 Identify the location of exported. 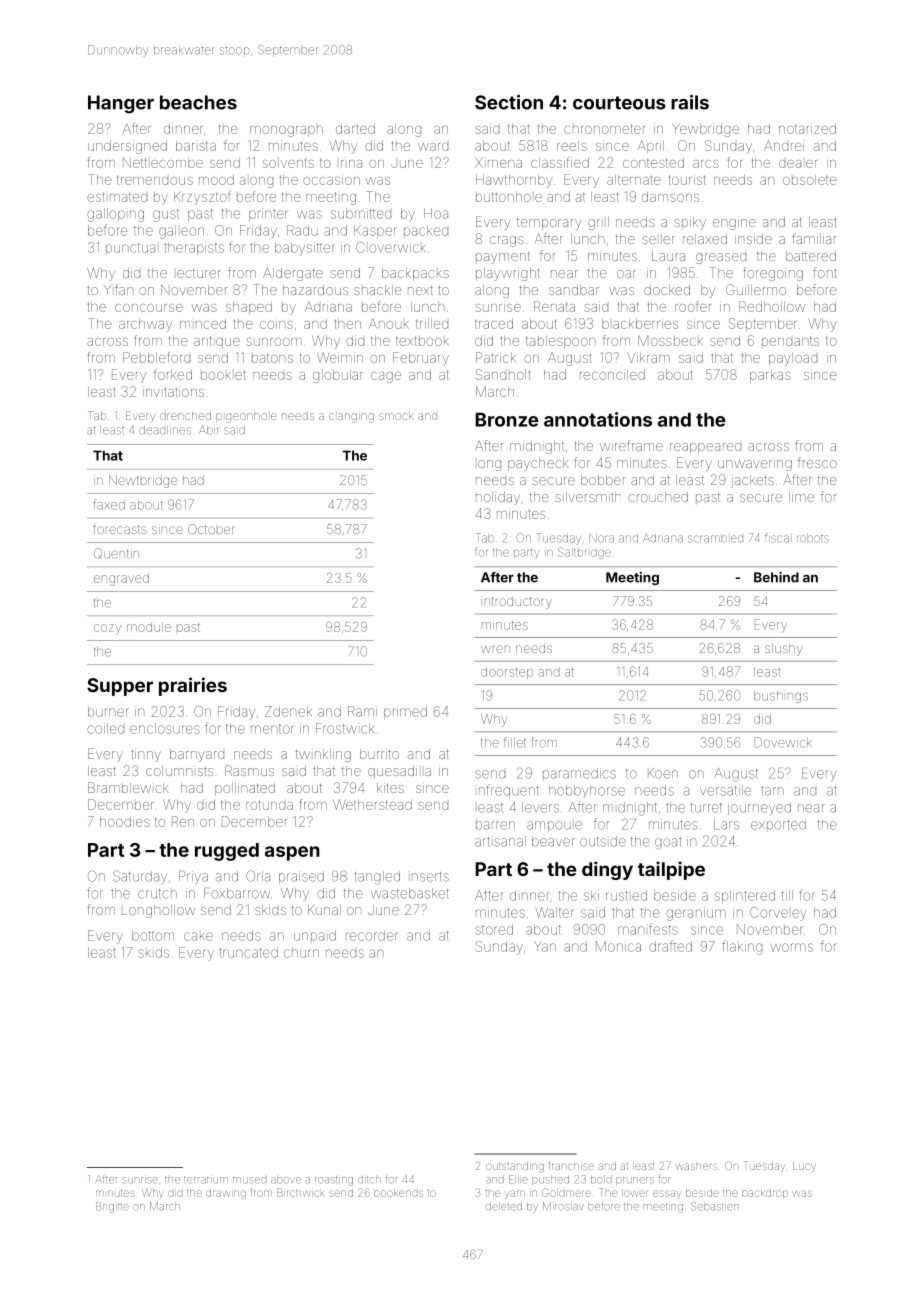
(778, 824).
